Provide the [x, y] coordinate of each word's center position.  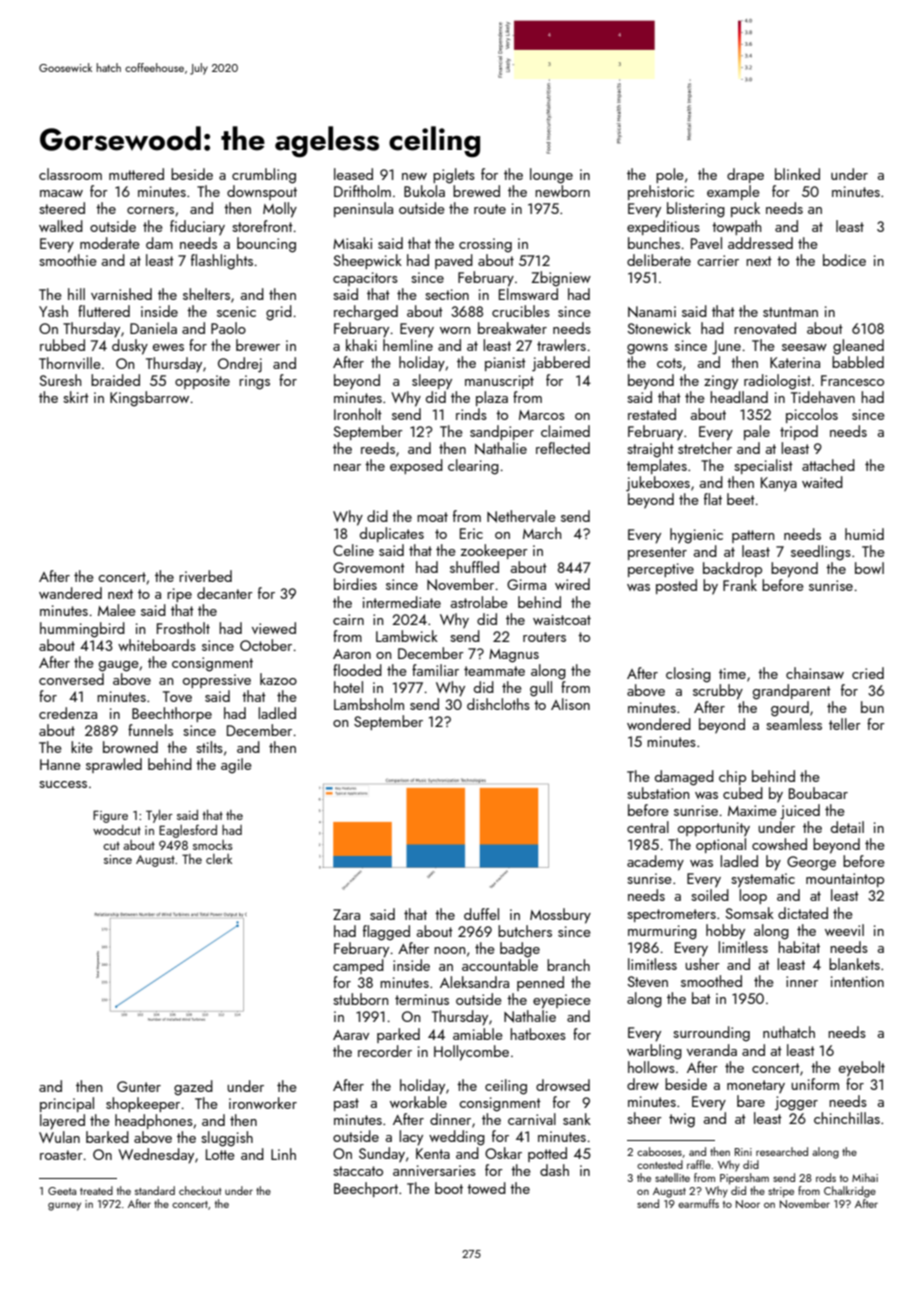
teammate [494, 671]
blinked [797, 174]
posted [676, 586]
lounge [551, 176]
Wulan [59, 1137]
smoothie [68, 260]
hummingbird [82, 630]
